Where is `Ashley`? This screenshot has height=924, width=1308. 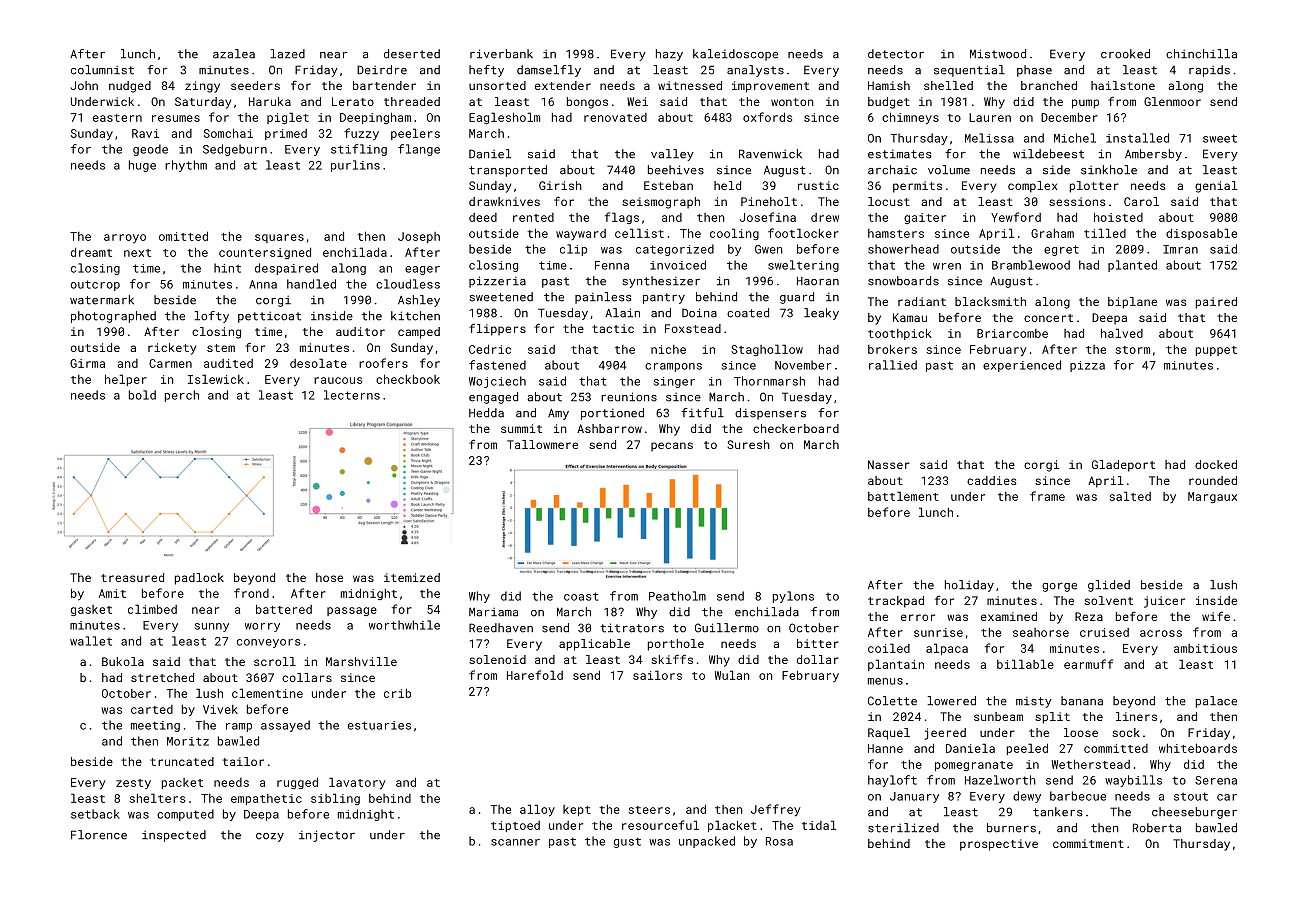
Ashley is located at coordinates (419, 301).
